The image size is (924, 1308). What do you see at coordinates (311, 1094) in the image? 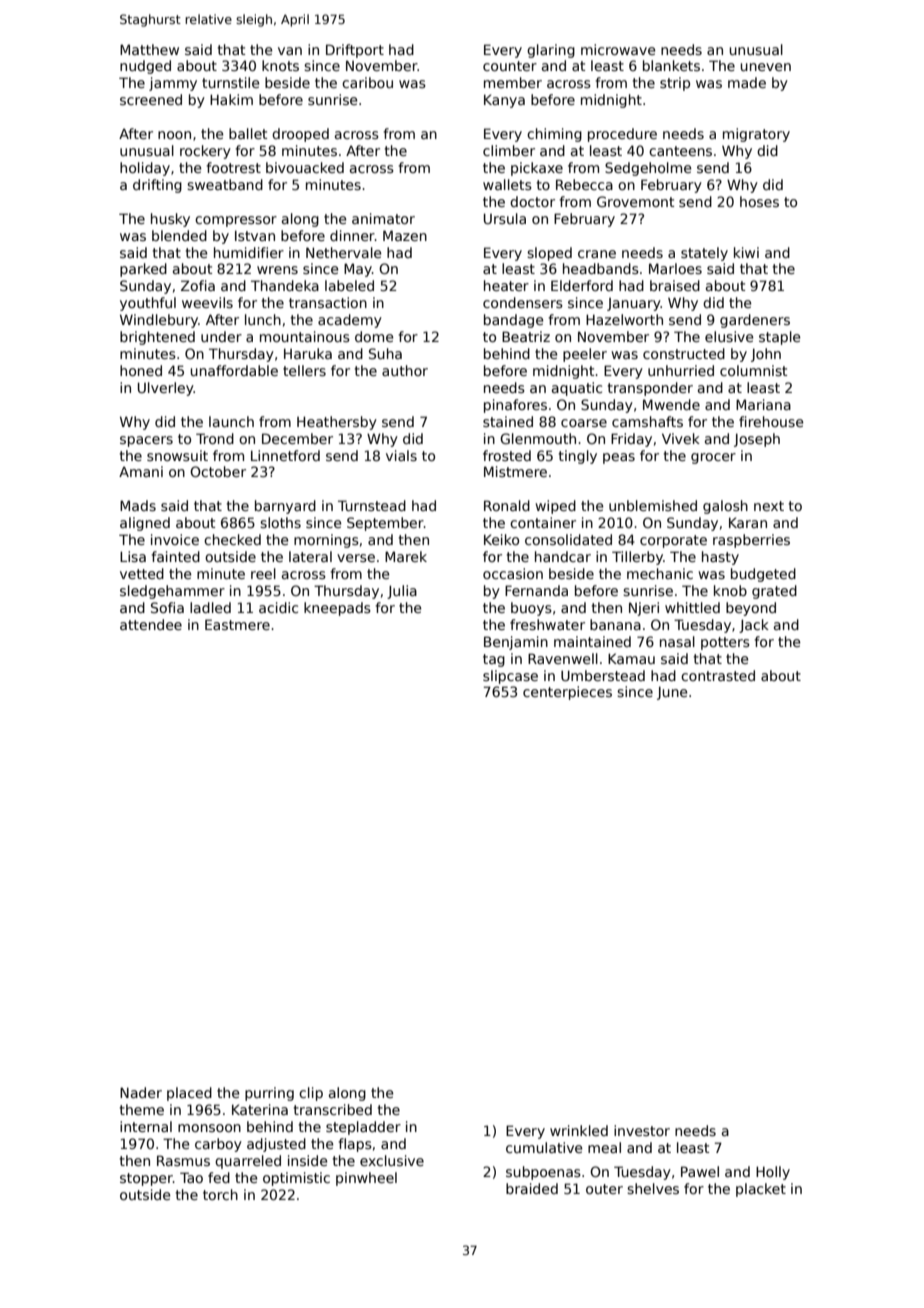
I see `clip` at bounding box center [311, 1094].
